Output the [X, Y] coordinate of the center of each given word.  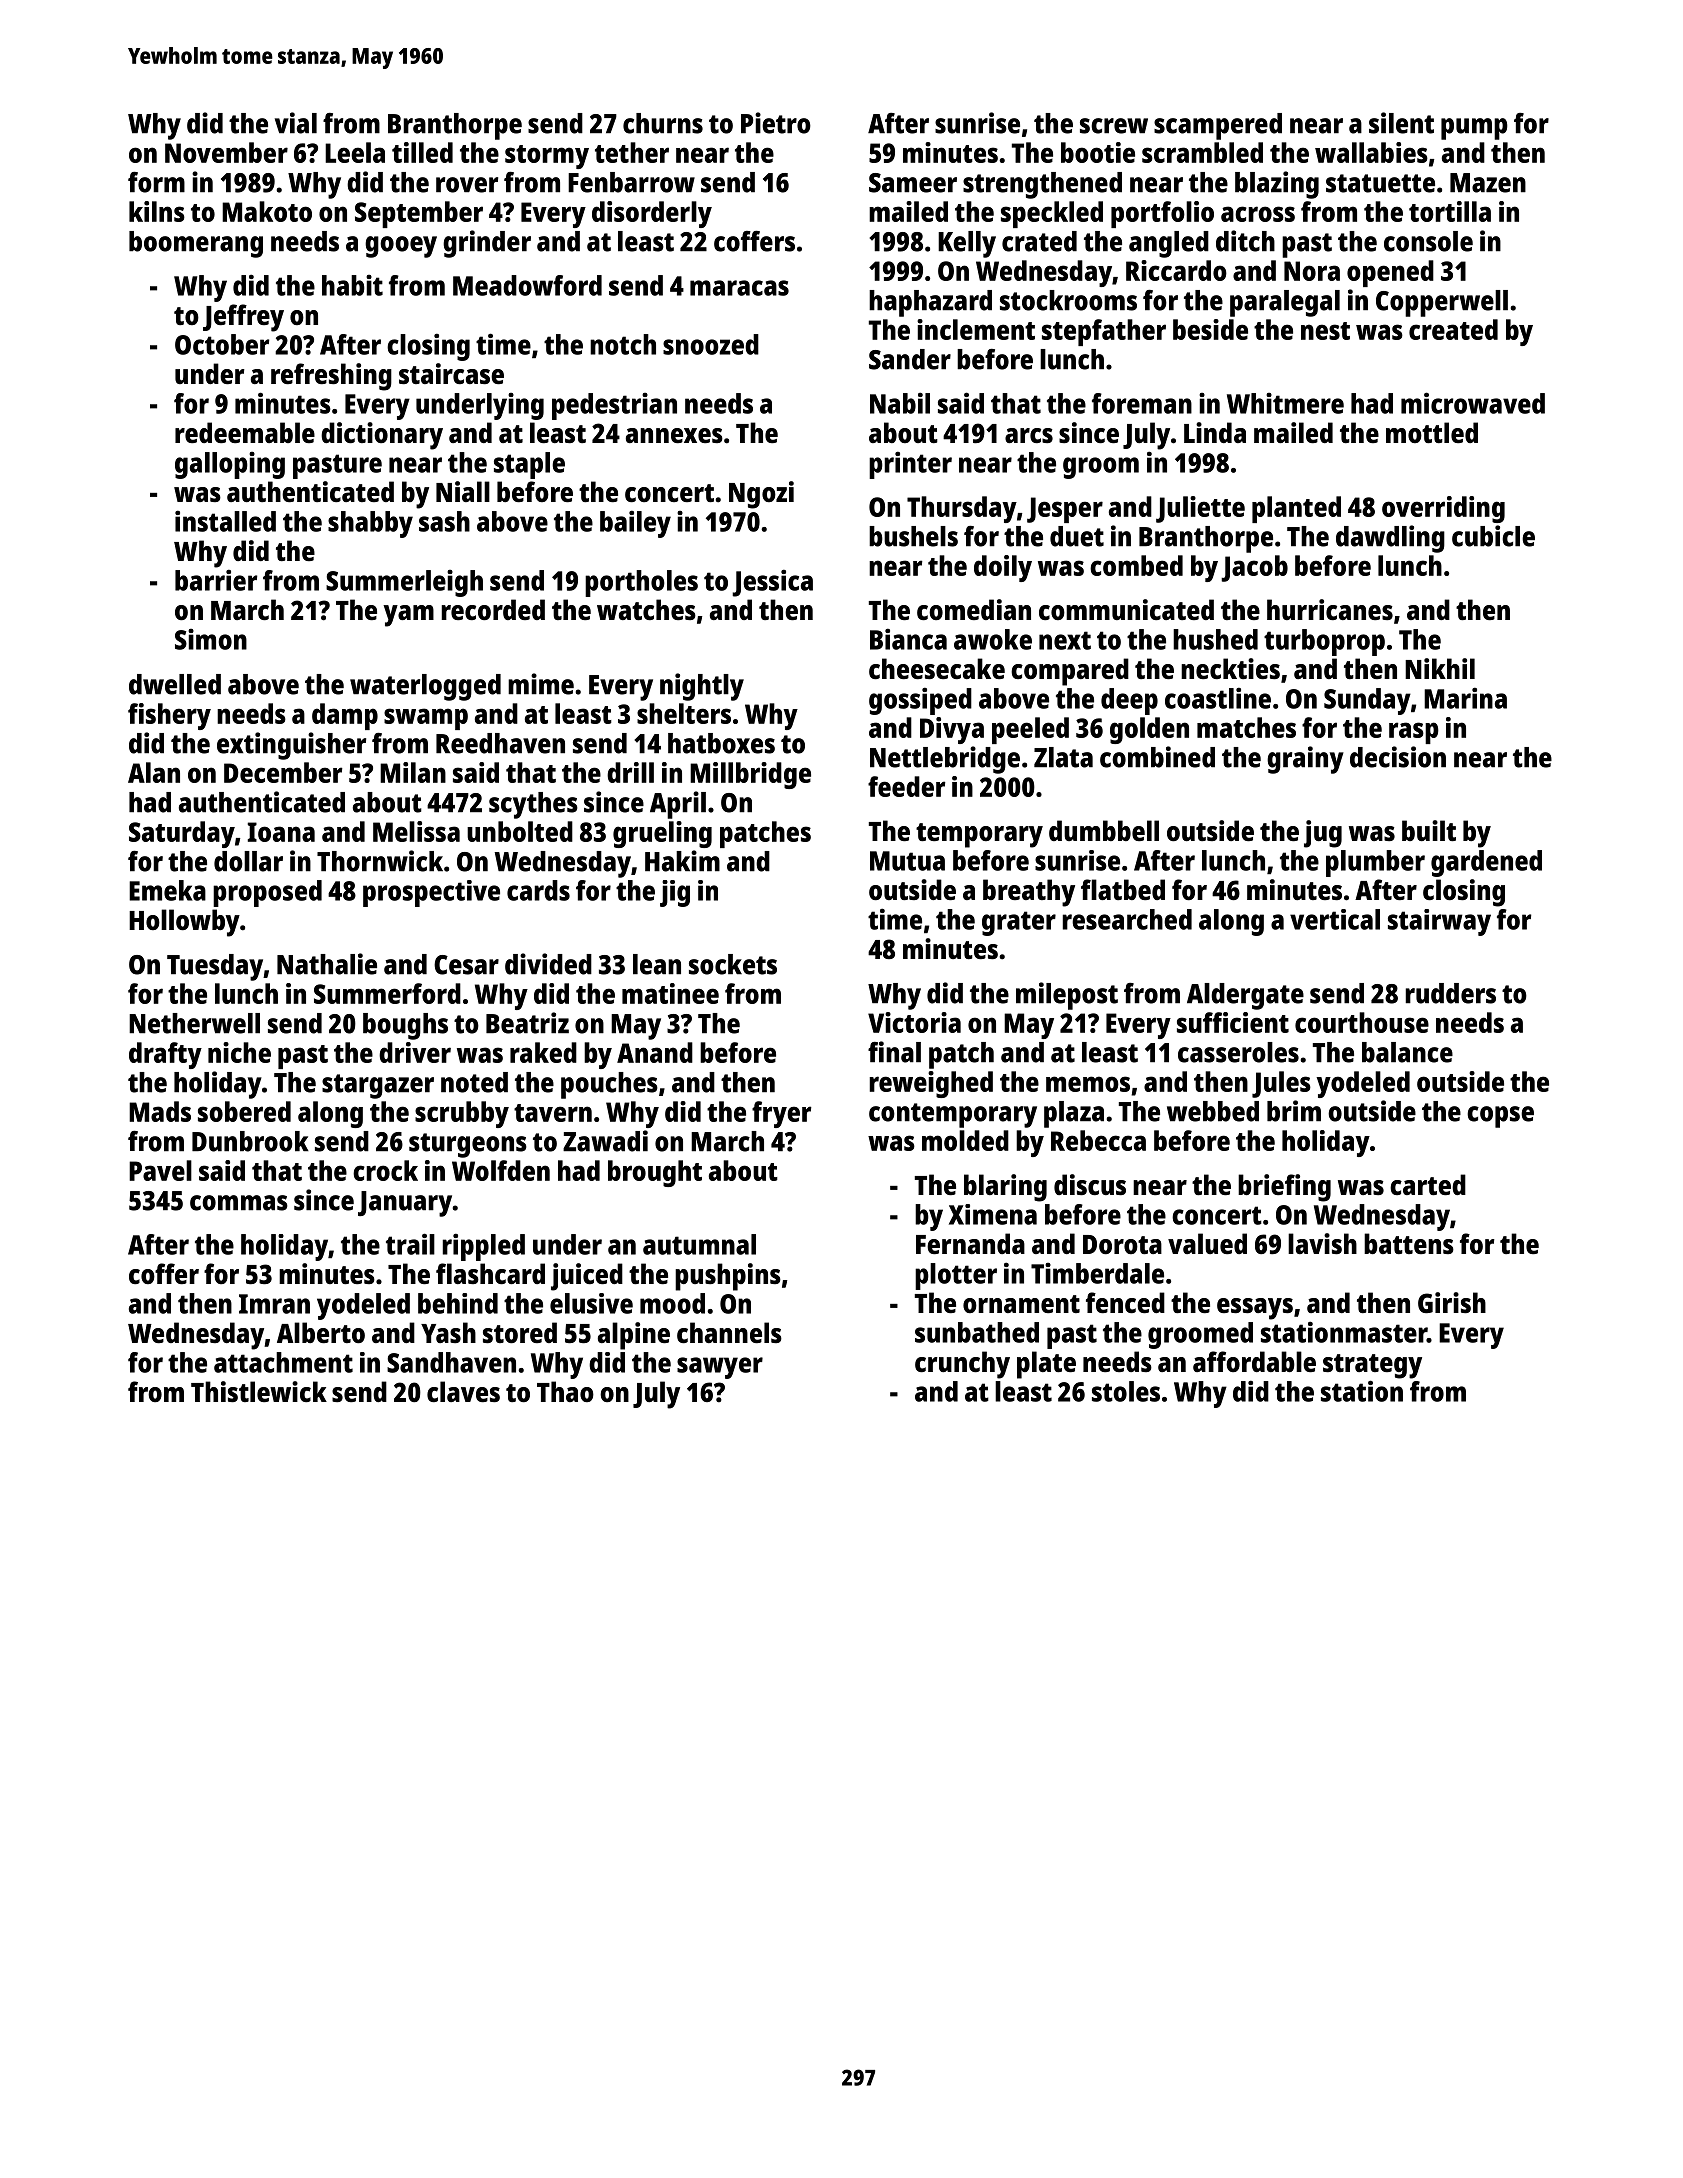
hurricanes [1330, 609]
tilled [422, 152]
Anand [655, 1052]
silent [1401, 123]
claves [463, 1391]
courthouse [1362, 1022]
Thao [565, 1391]
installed [225, 521]
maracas [739, 288]
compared [1070, 672]
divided [548, 964]
